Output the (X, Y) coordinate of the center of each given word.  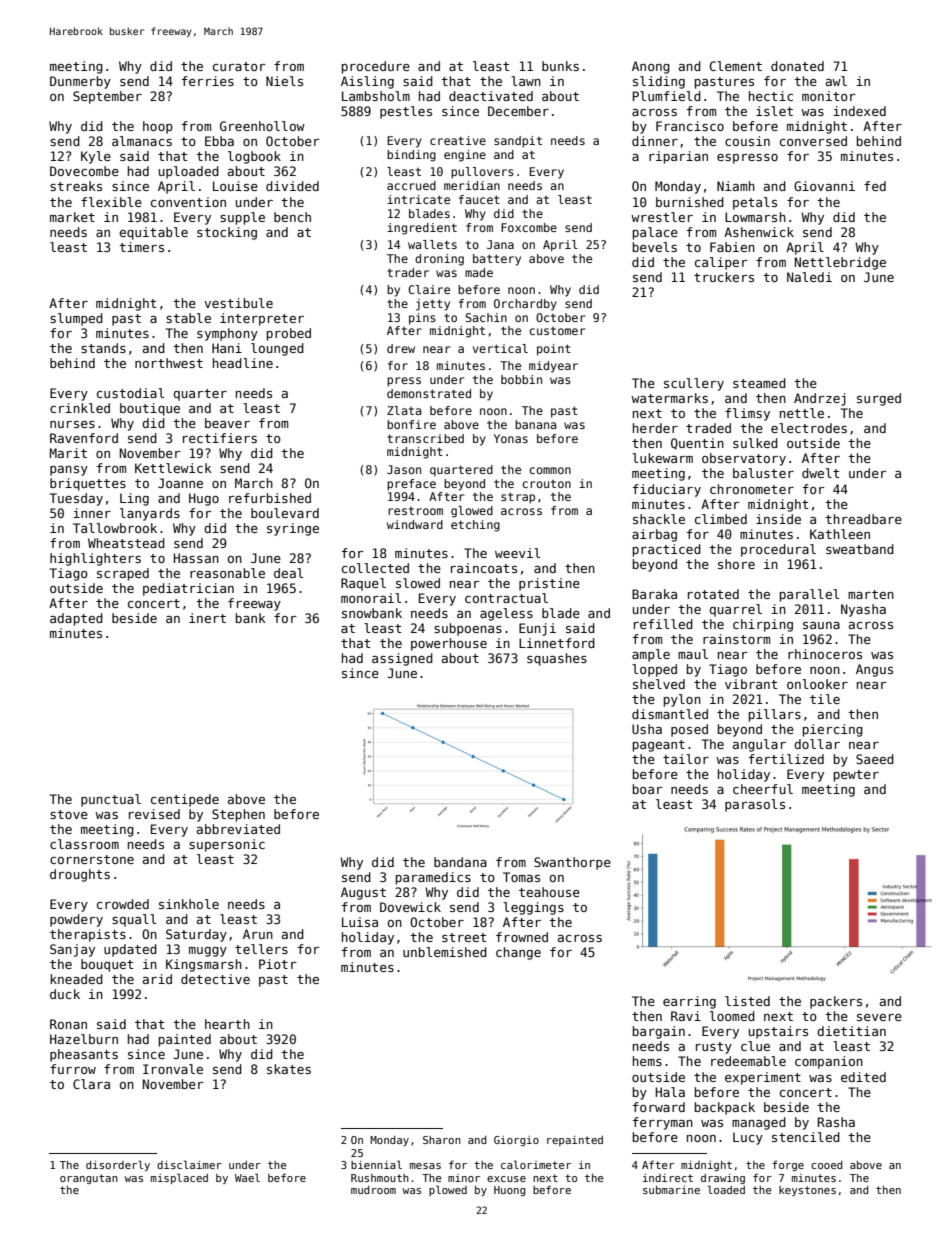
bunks (560, 66)
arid (157, 979)
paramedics (433, 878)
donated (797, 66)
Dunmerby (80, 82)
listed (747, 1001)
